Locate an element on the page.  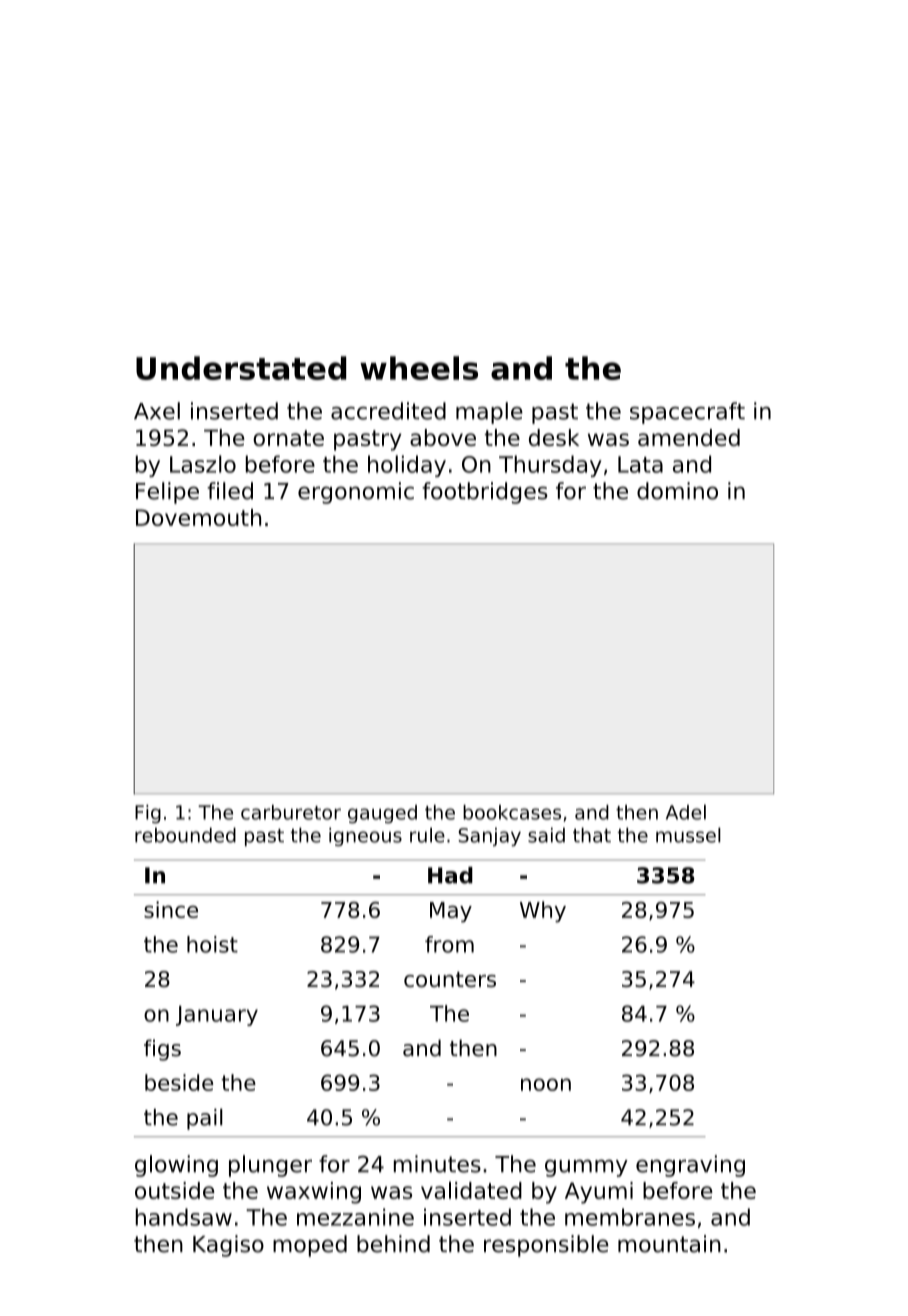
January is located at coordinates (217, 1016).
